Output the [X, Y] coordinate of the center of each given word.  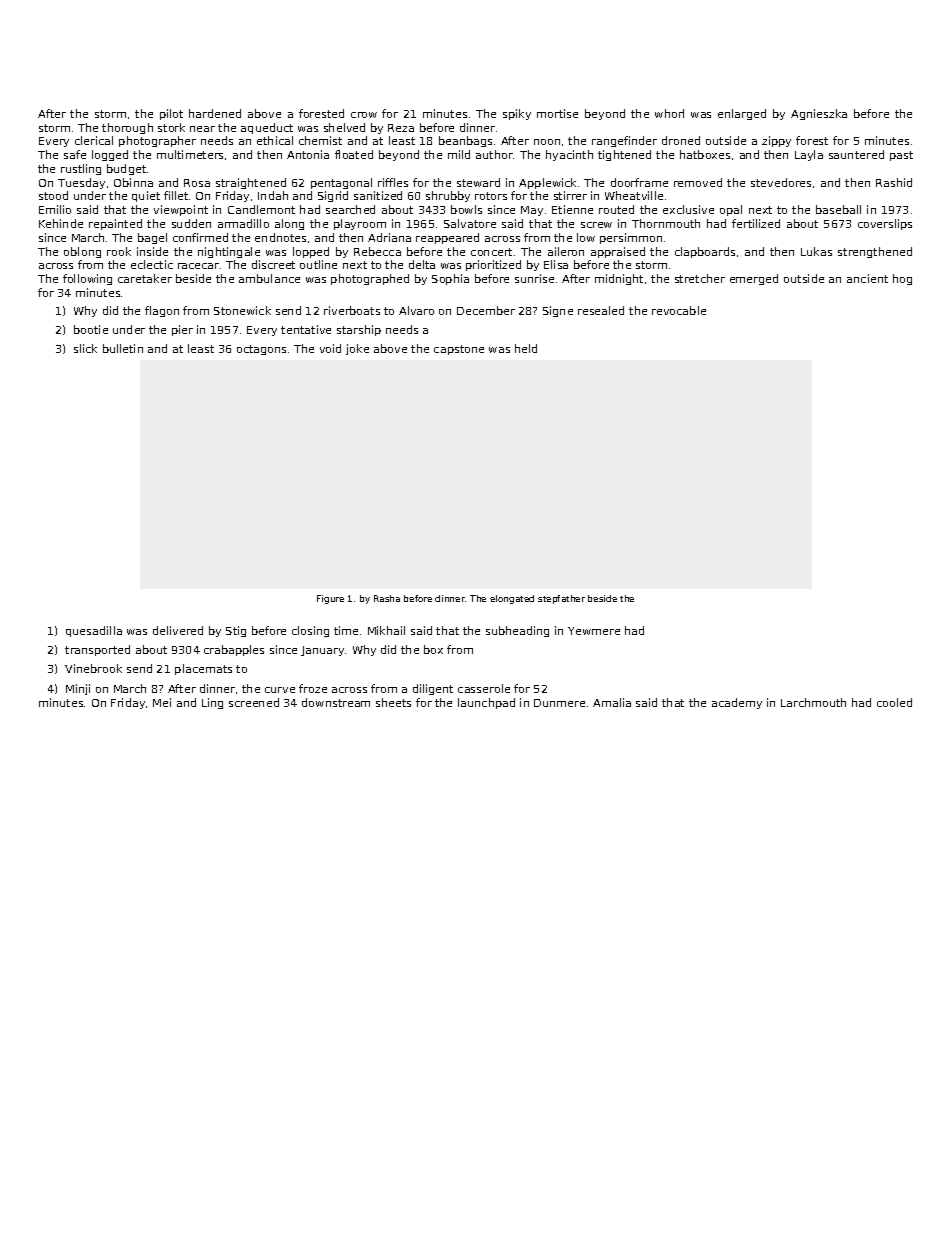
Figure [330, 599]
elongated [512, 599]
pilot [171, 114]
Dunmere [559, 703]
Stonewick [242, 310]
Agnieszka [819, 114]
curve [280, 690]
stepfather [561, 599]
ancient [867, 278]
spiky [517, 114]
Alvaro [416, 310]
